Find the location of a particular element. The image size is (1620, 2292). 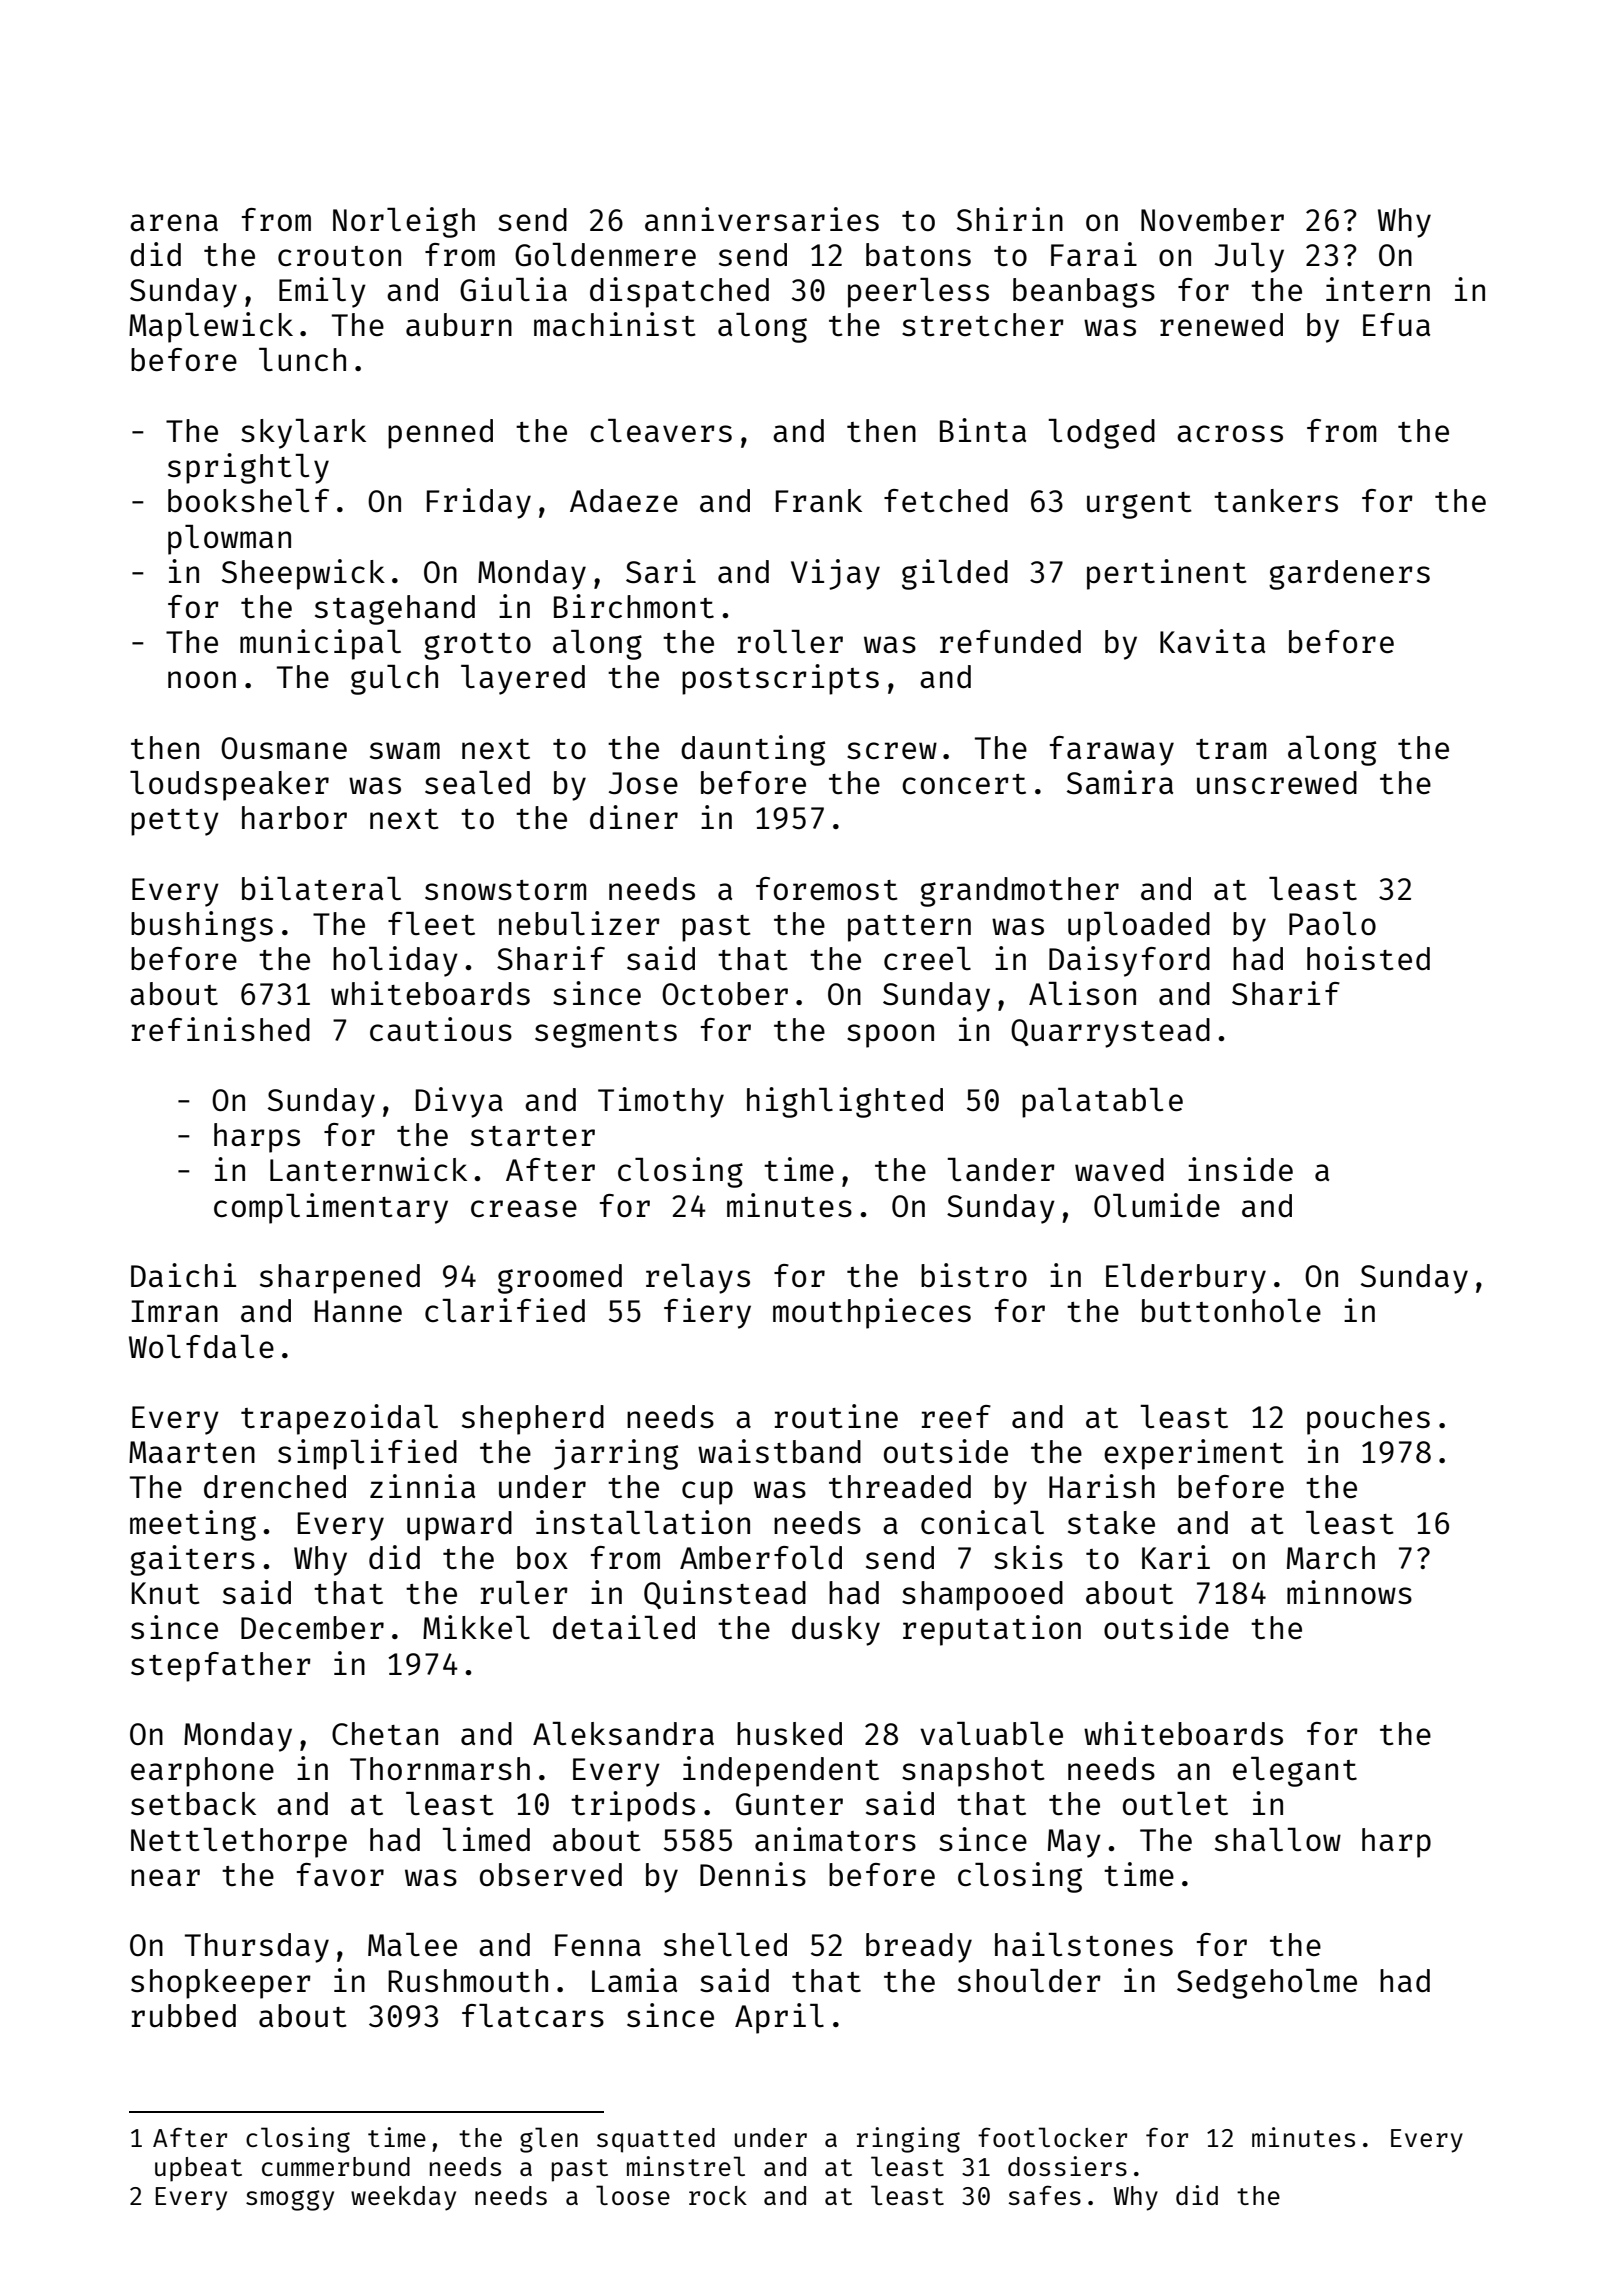

November is located at coordinates (1212, 220).
